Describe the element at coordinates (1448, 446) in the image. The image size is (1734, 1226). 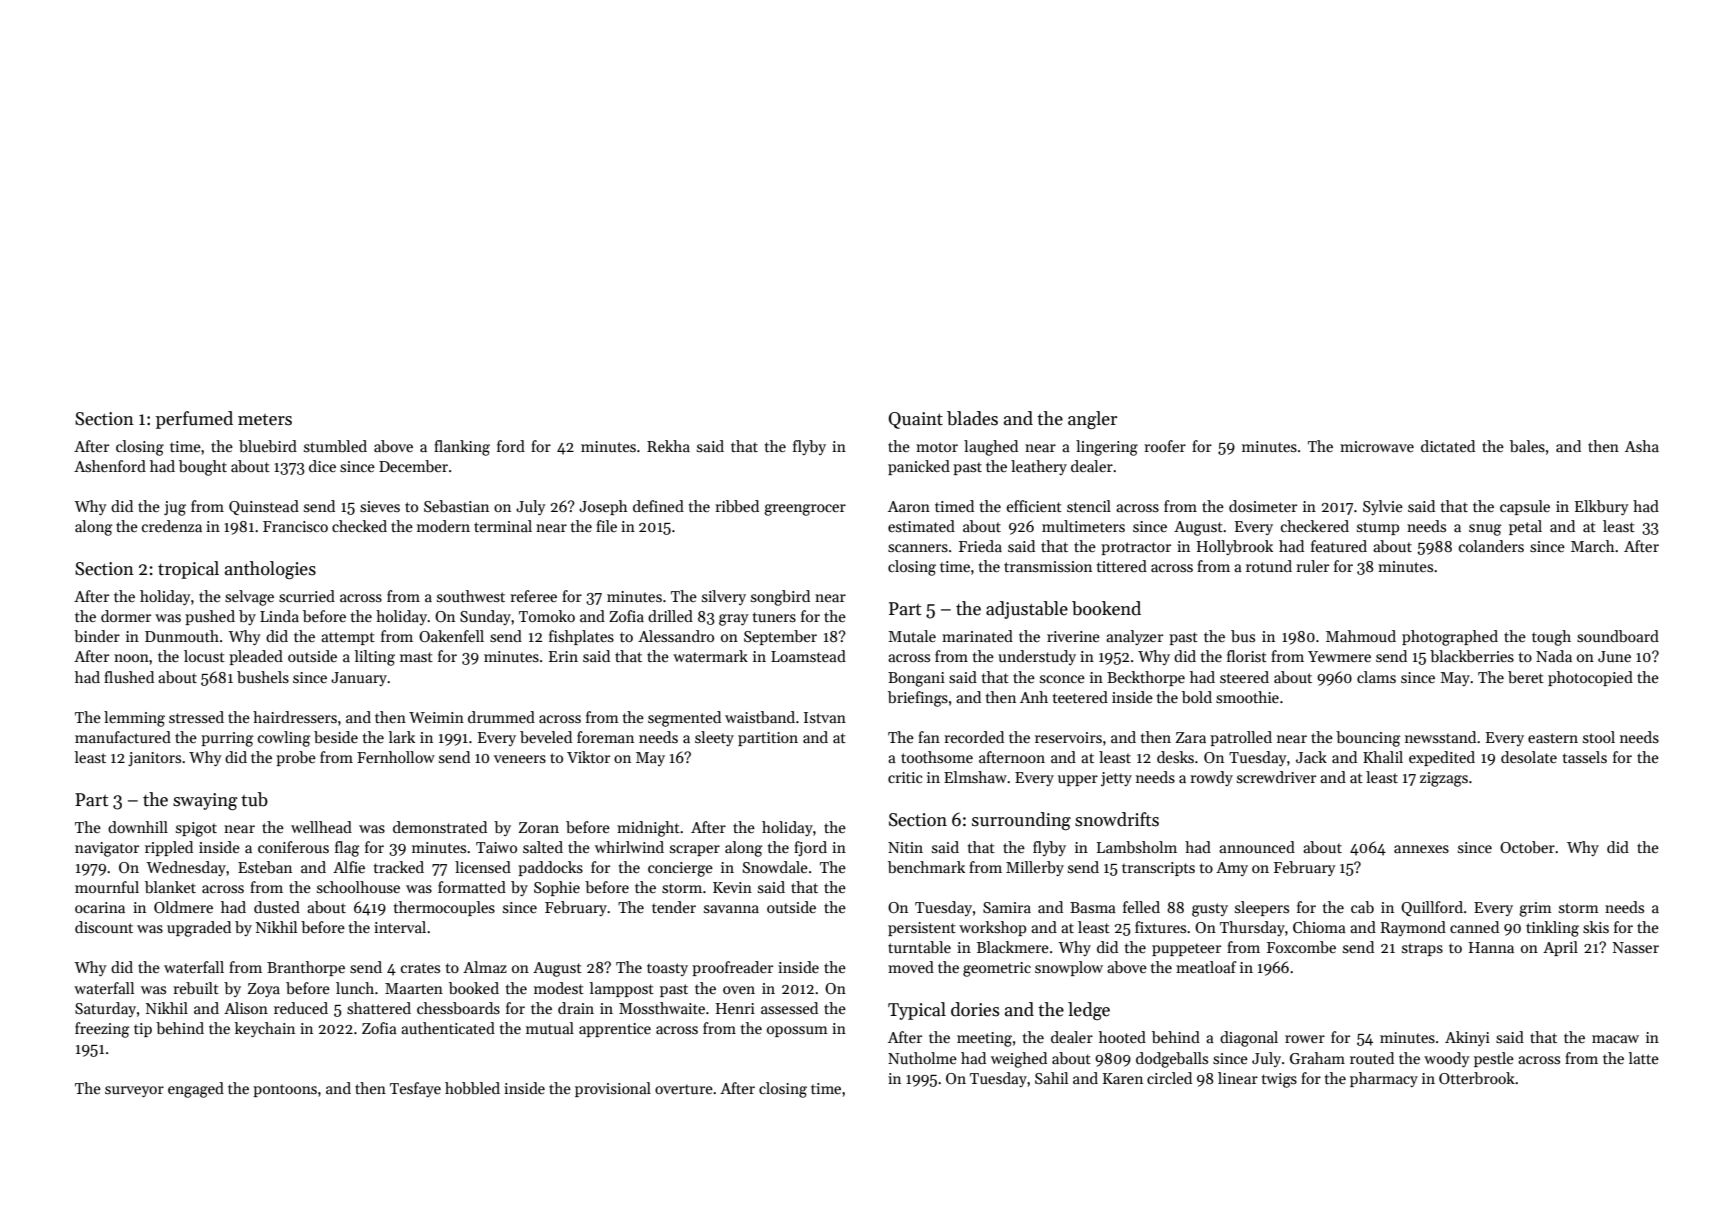
I see `dictated` at that location.
